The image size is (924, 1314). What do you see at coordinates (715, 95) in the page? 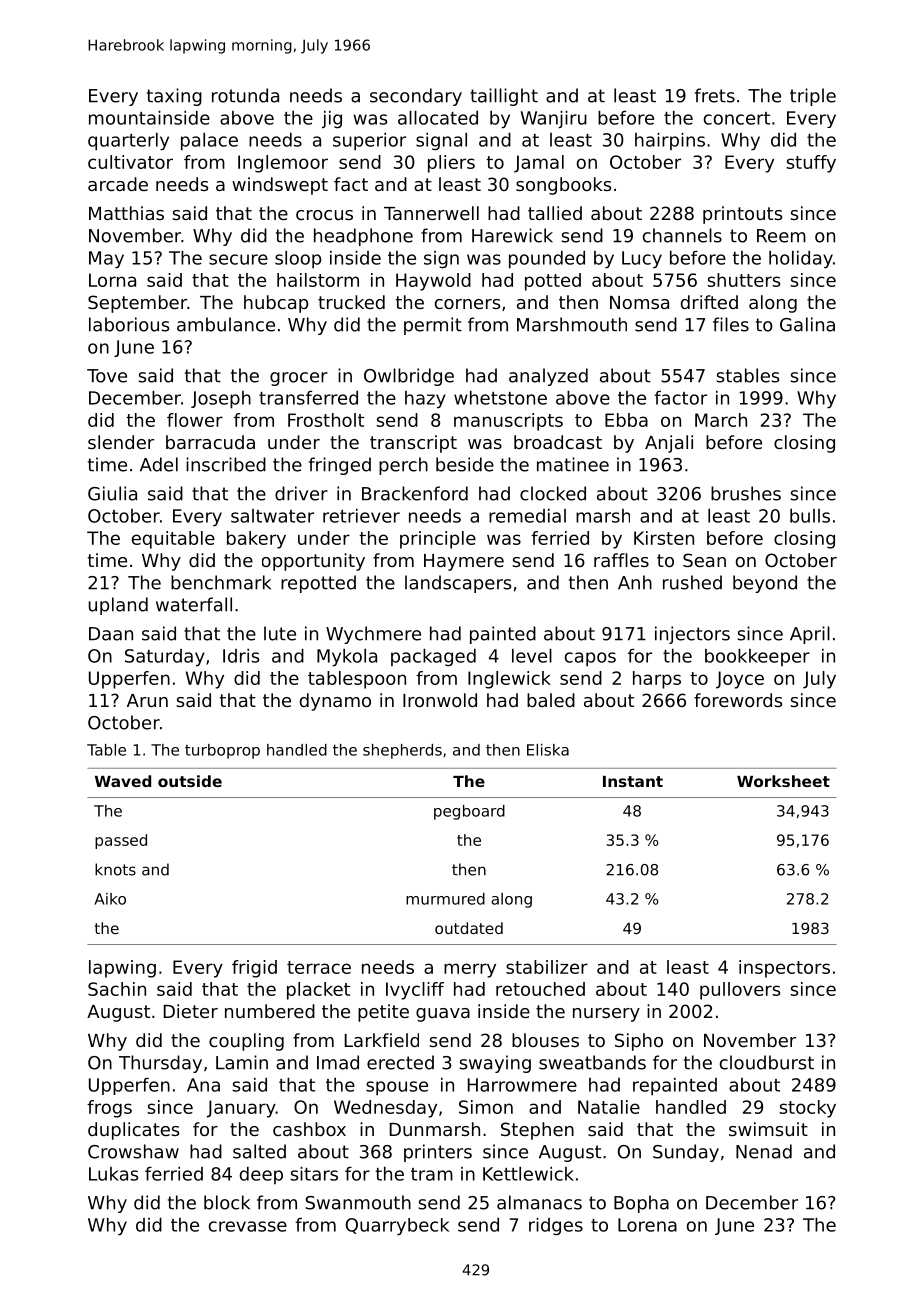
I see `frets` at bounding box center [715, 95].
